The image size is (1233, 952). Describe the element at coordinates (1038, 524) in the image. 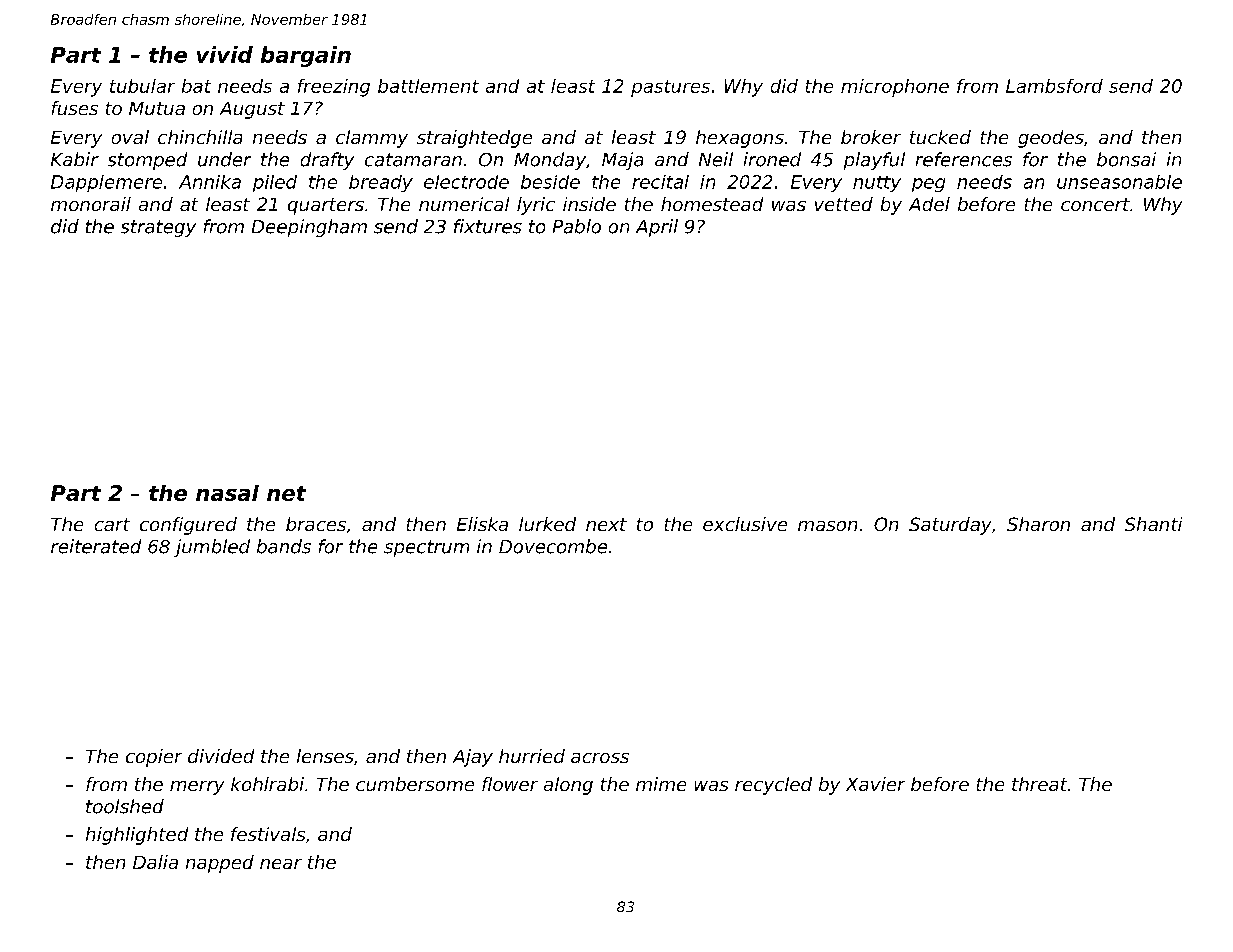

I see `Sharon` at that location.
